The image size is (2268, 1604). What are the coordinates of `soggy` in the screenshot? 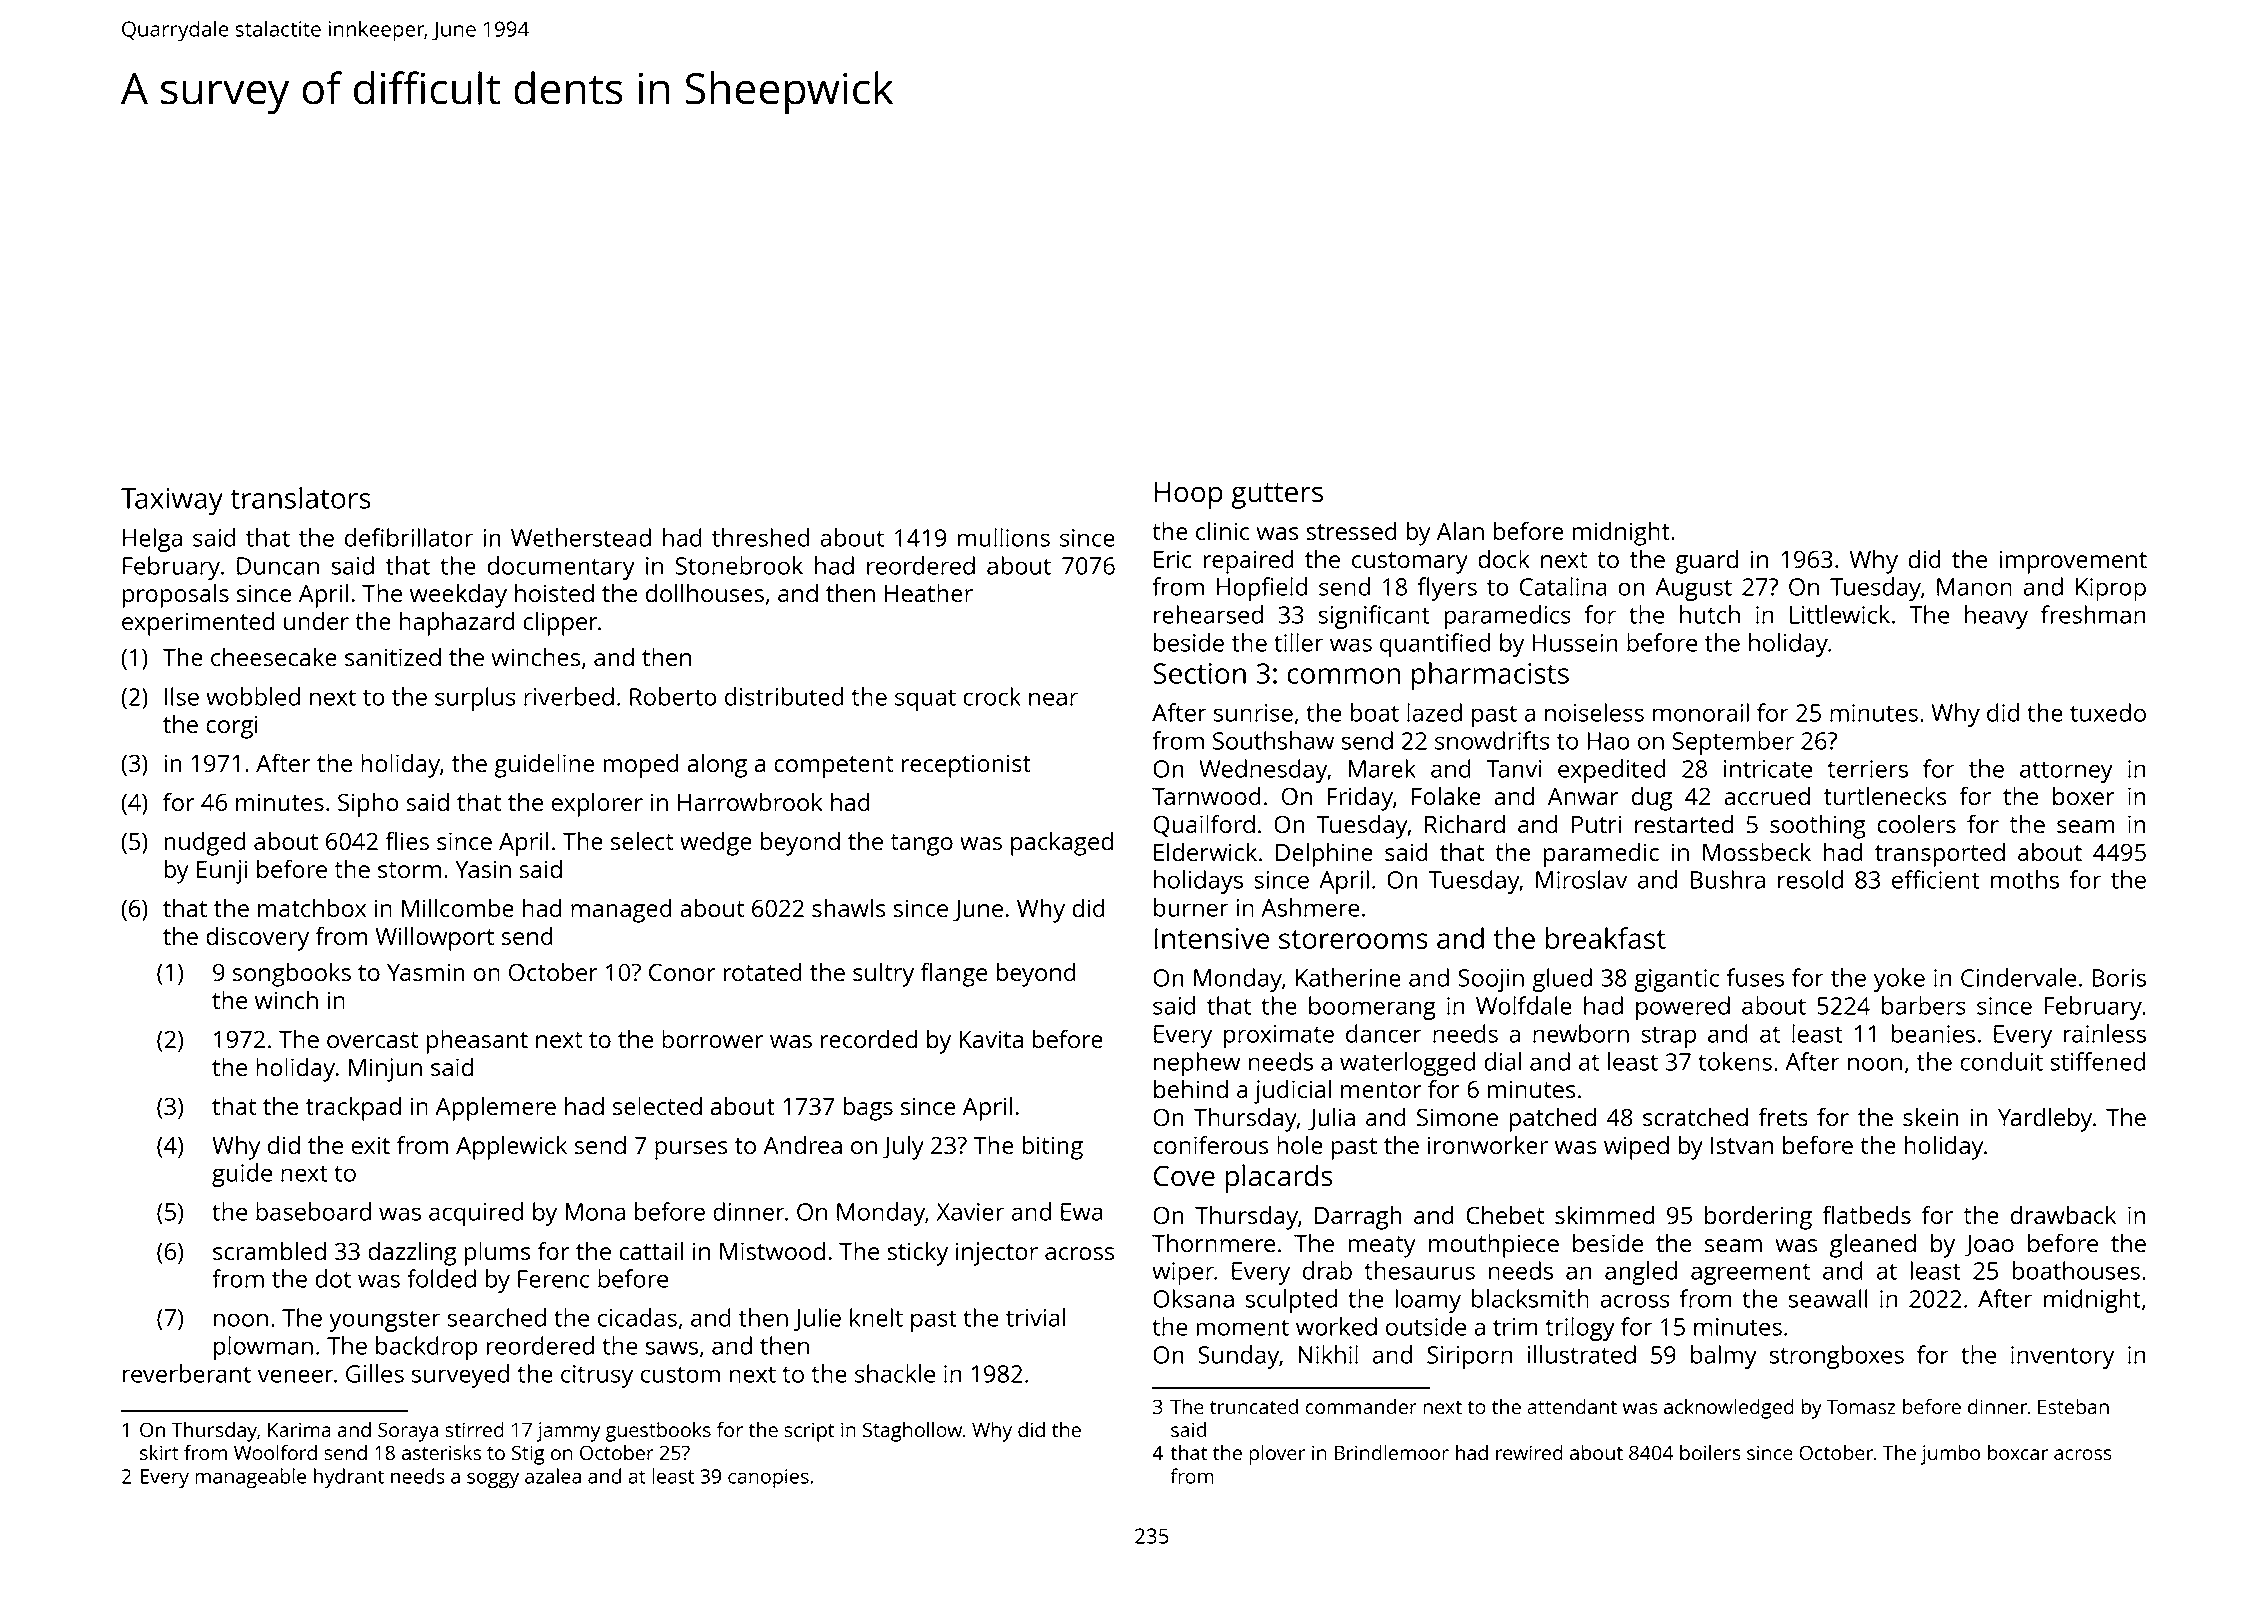 It's located at (493, 1480).
